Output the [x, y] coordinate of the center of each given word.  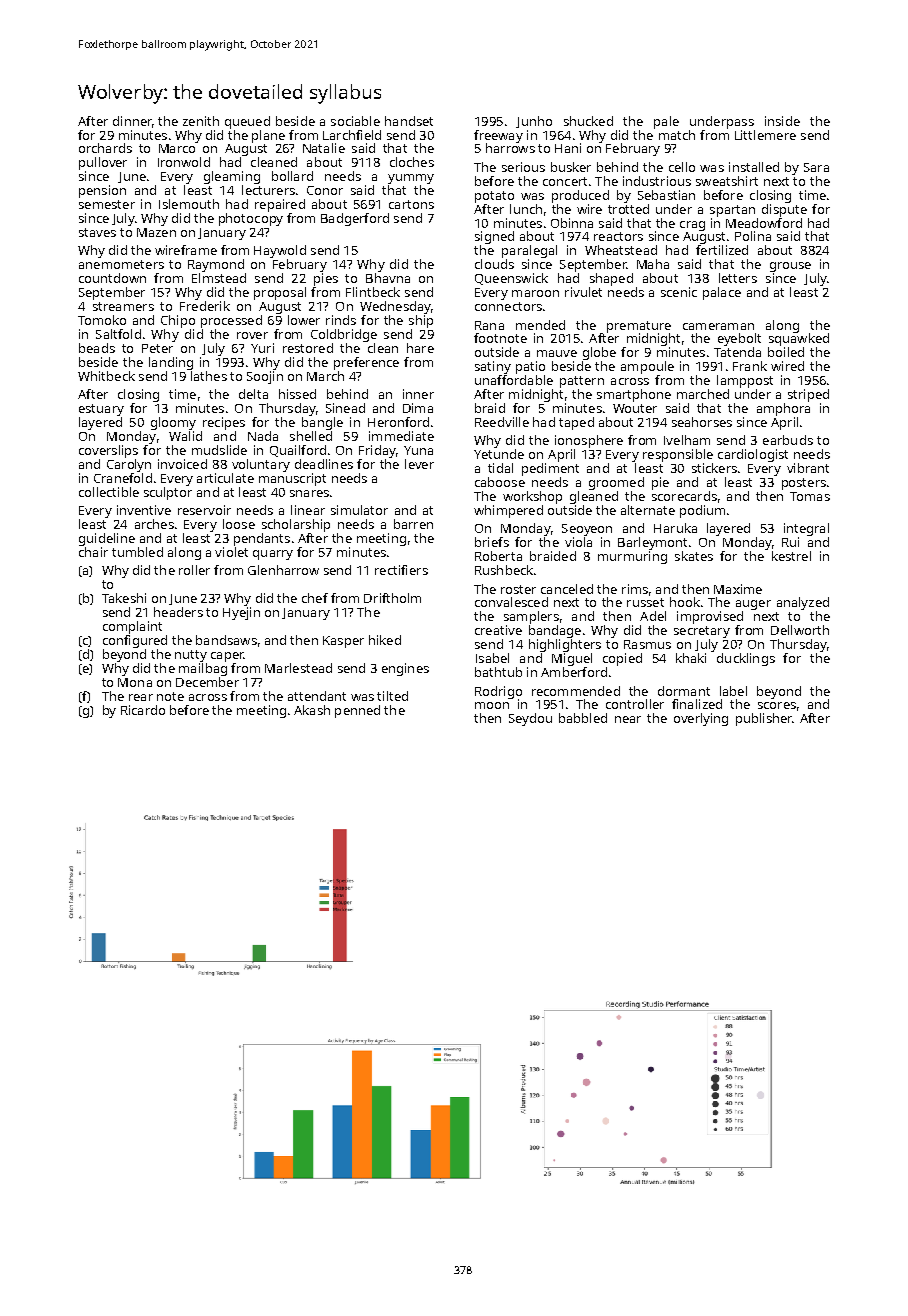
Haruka [675, 528]
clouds [494, 264]
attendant [317, 696]
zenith [201, 121]
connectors [508, 306]
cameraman [718, 326]
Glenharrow [283, 570]
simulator [359, 510]
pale [666, 122]
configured [135, 641]
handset [409, 121]
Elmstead [219, 278]
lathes [209, 376]
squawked [799, 339]
